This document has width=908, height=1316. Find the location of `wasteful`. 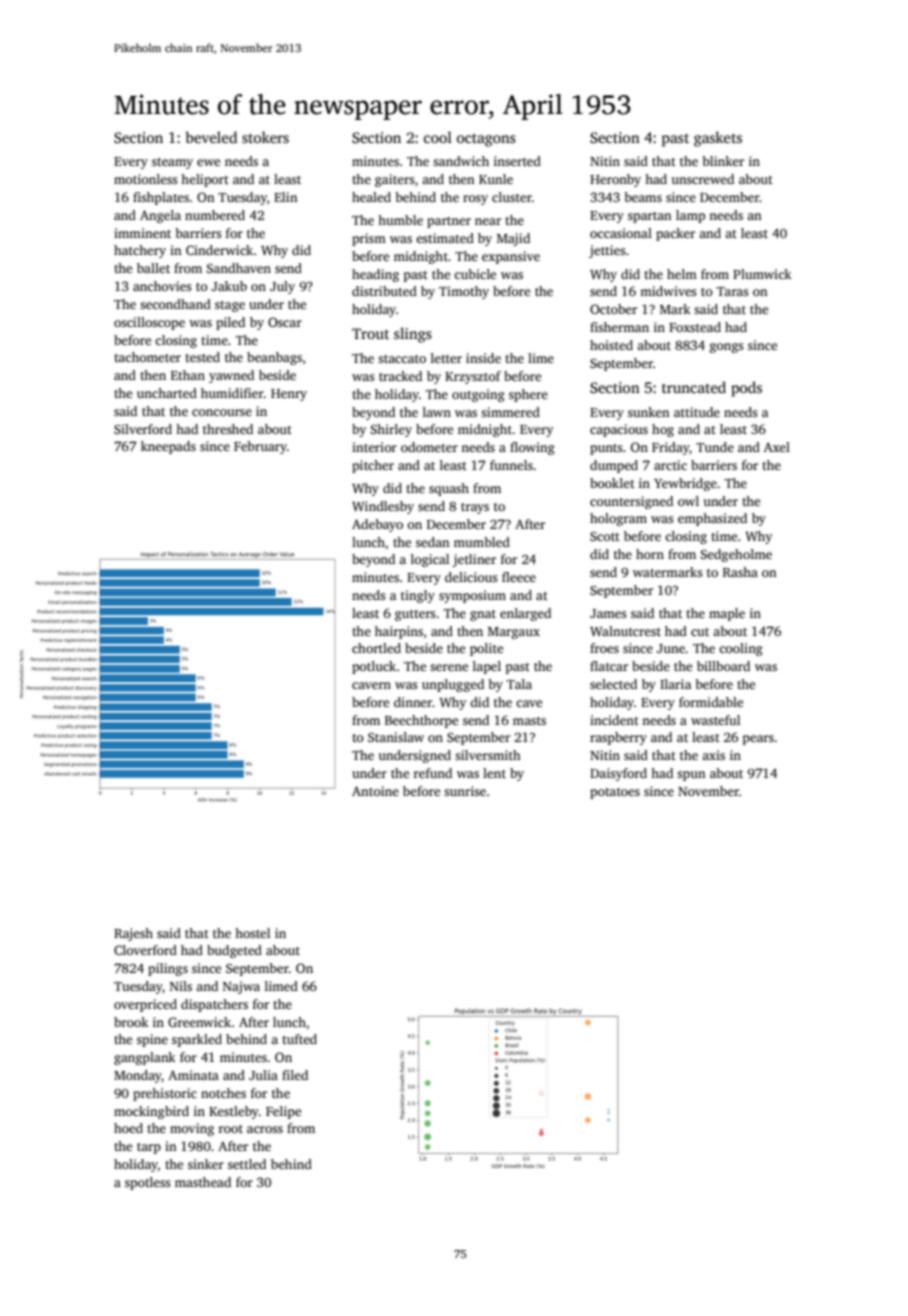

wasteful is located at coordinates (715, 720).
